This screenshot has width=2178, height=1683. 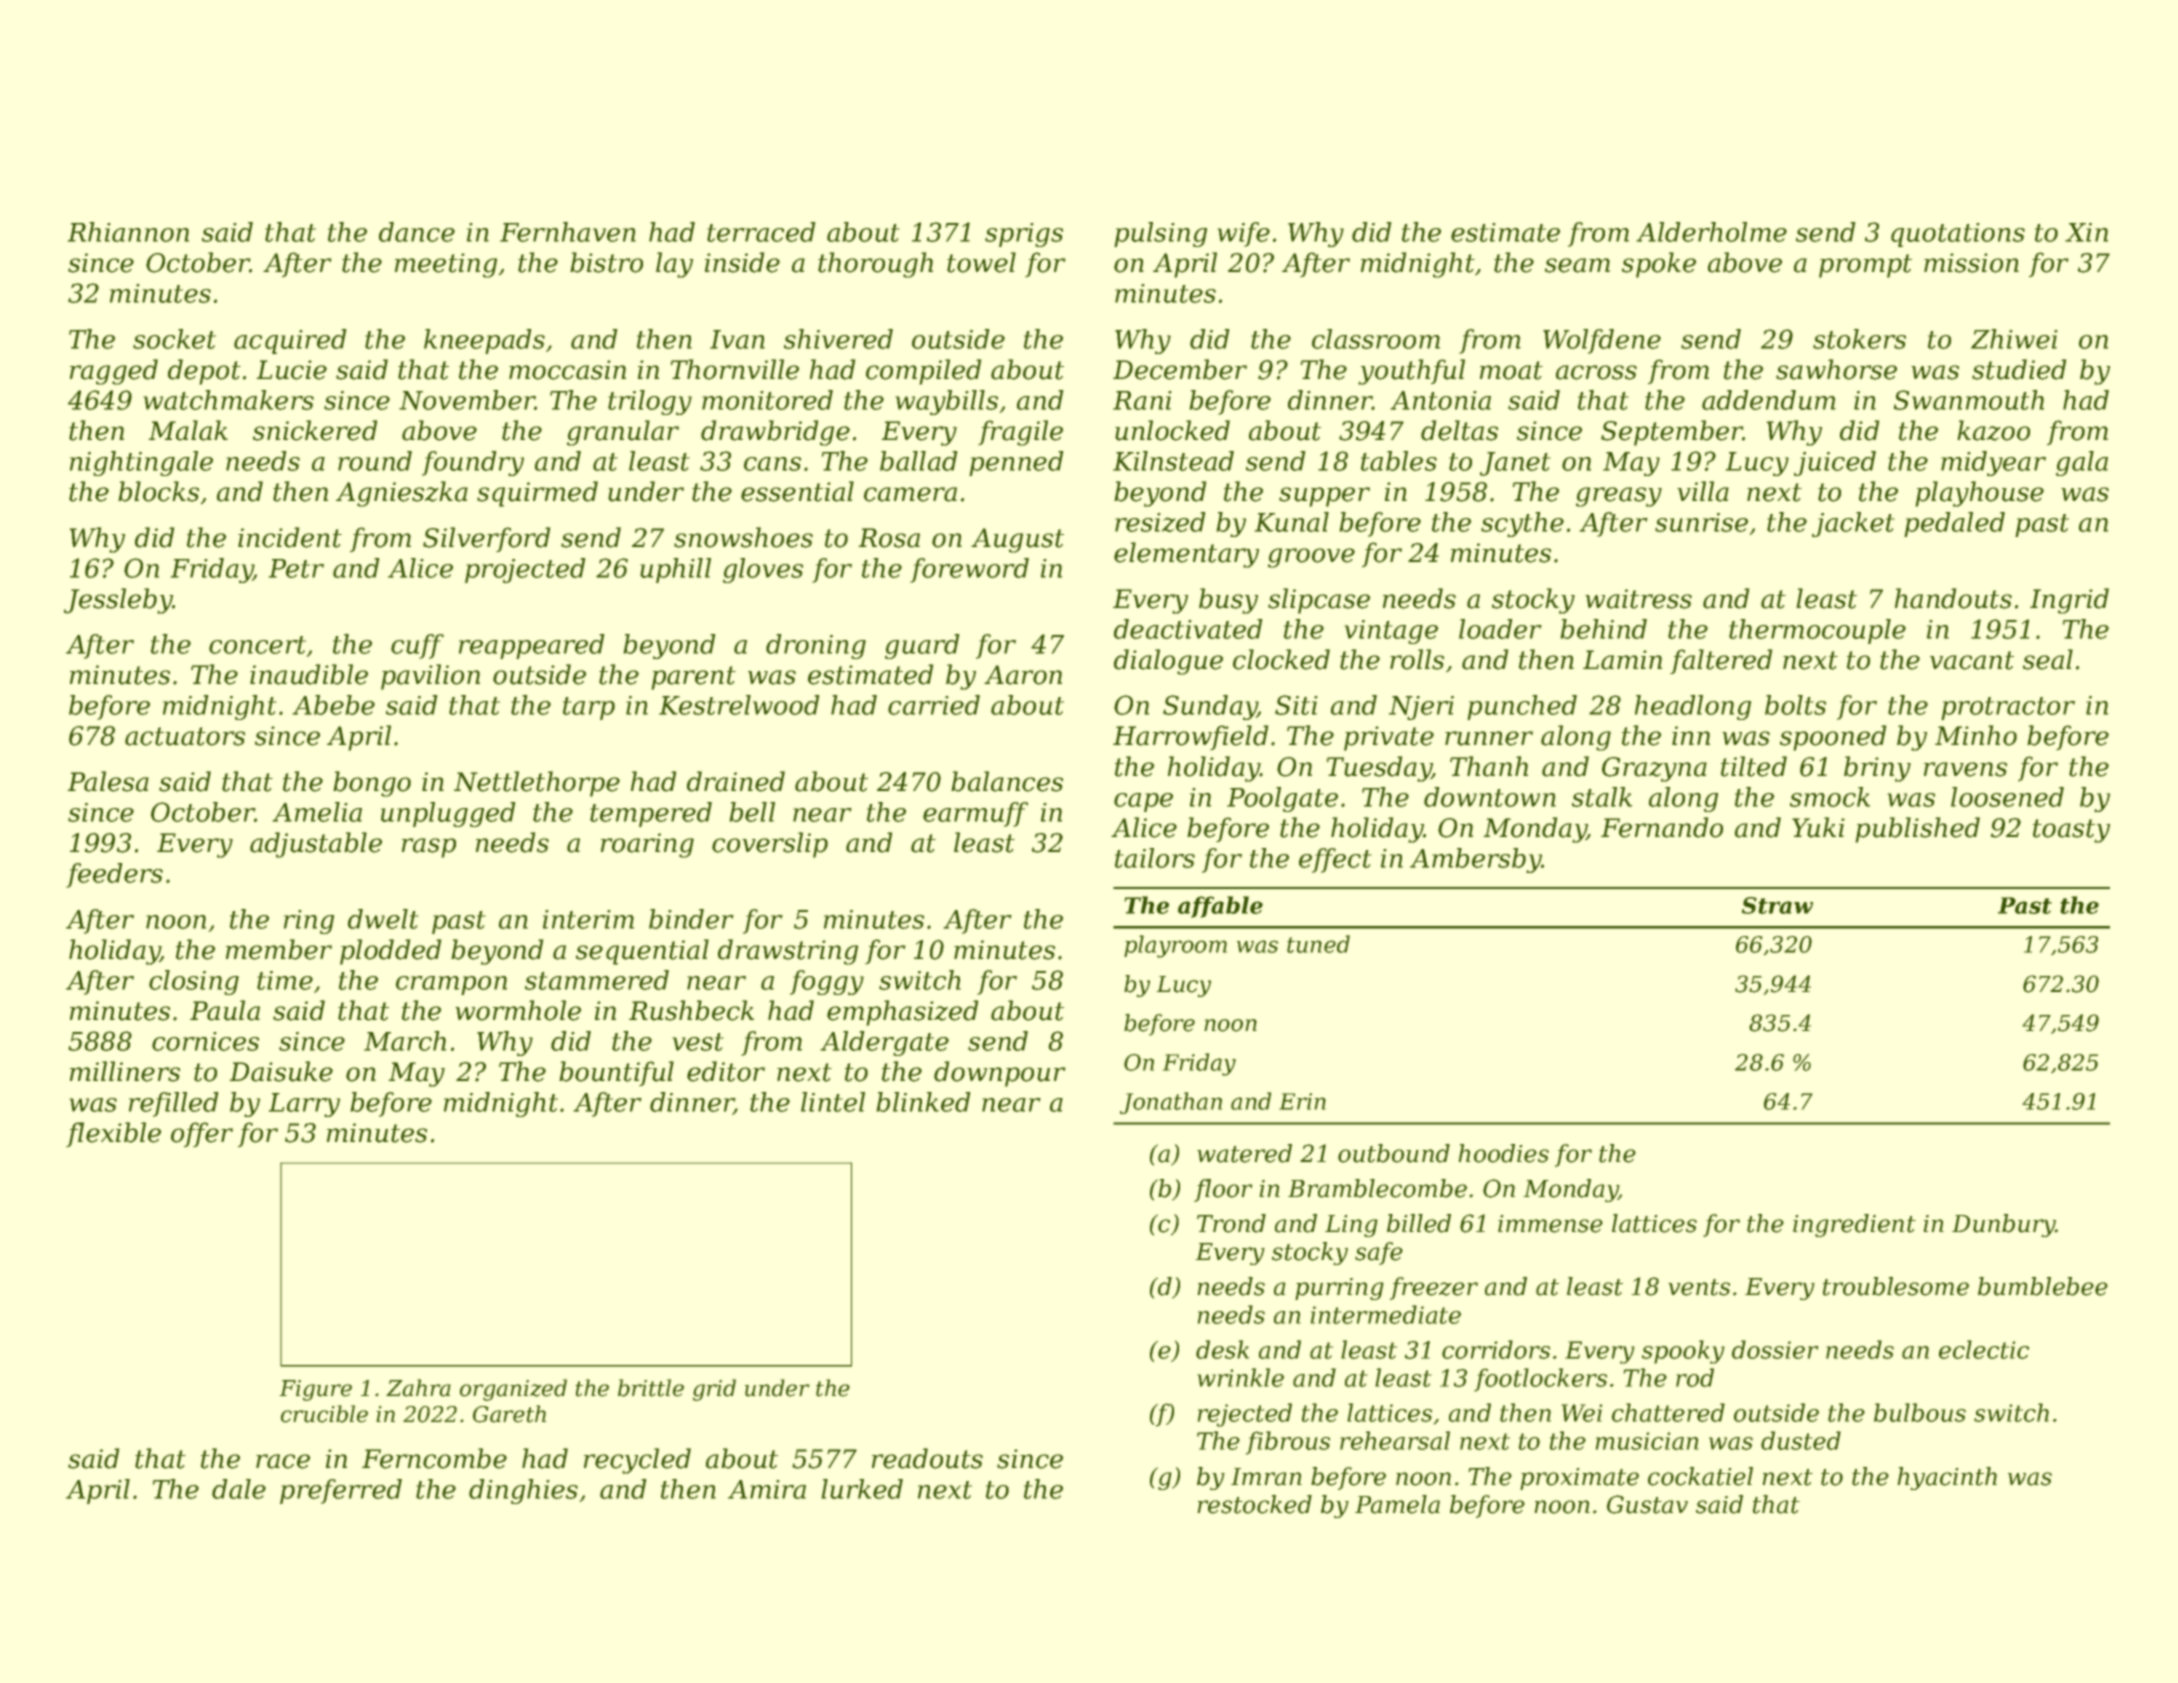 I want to click on wife, so click(x=1243, y=234).
